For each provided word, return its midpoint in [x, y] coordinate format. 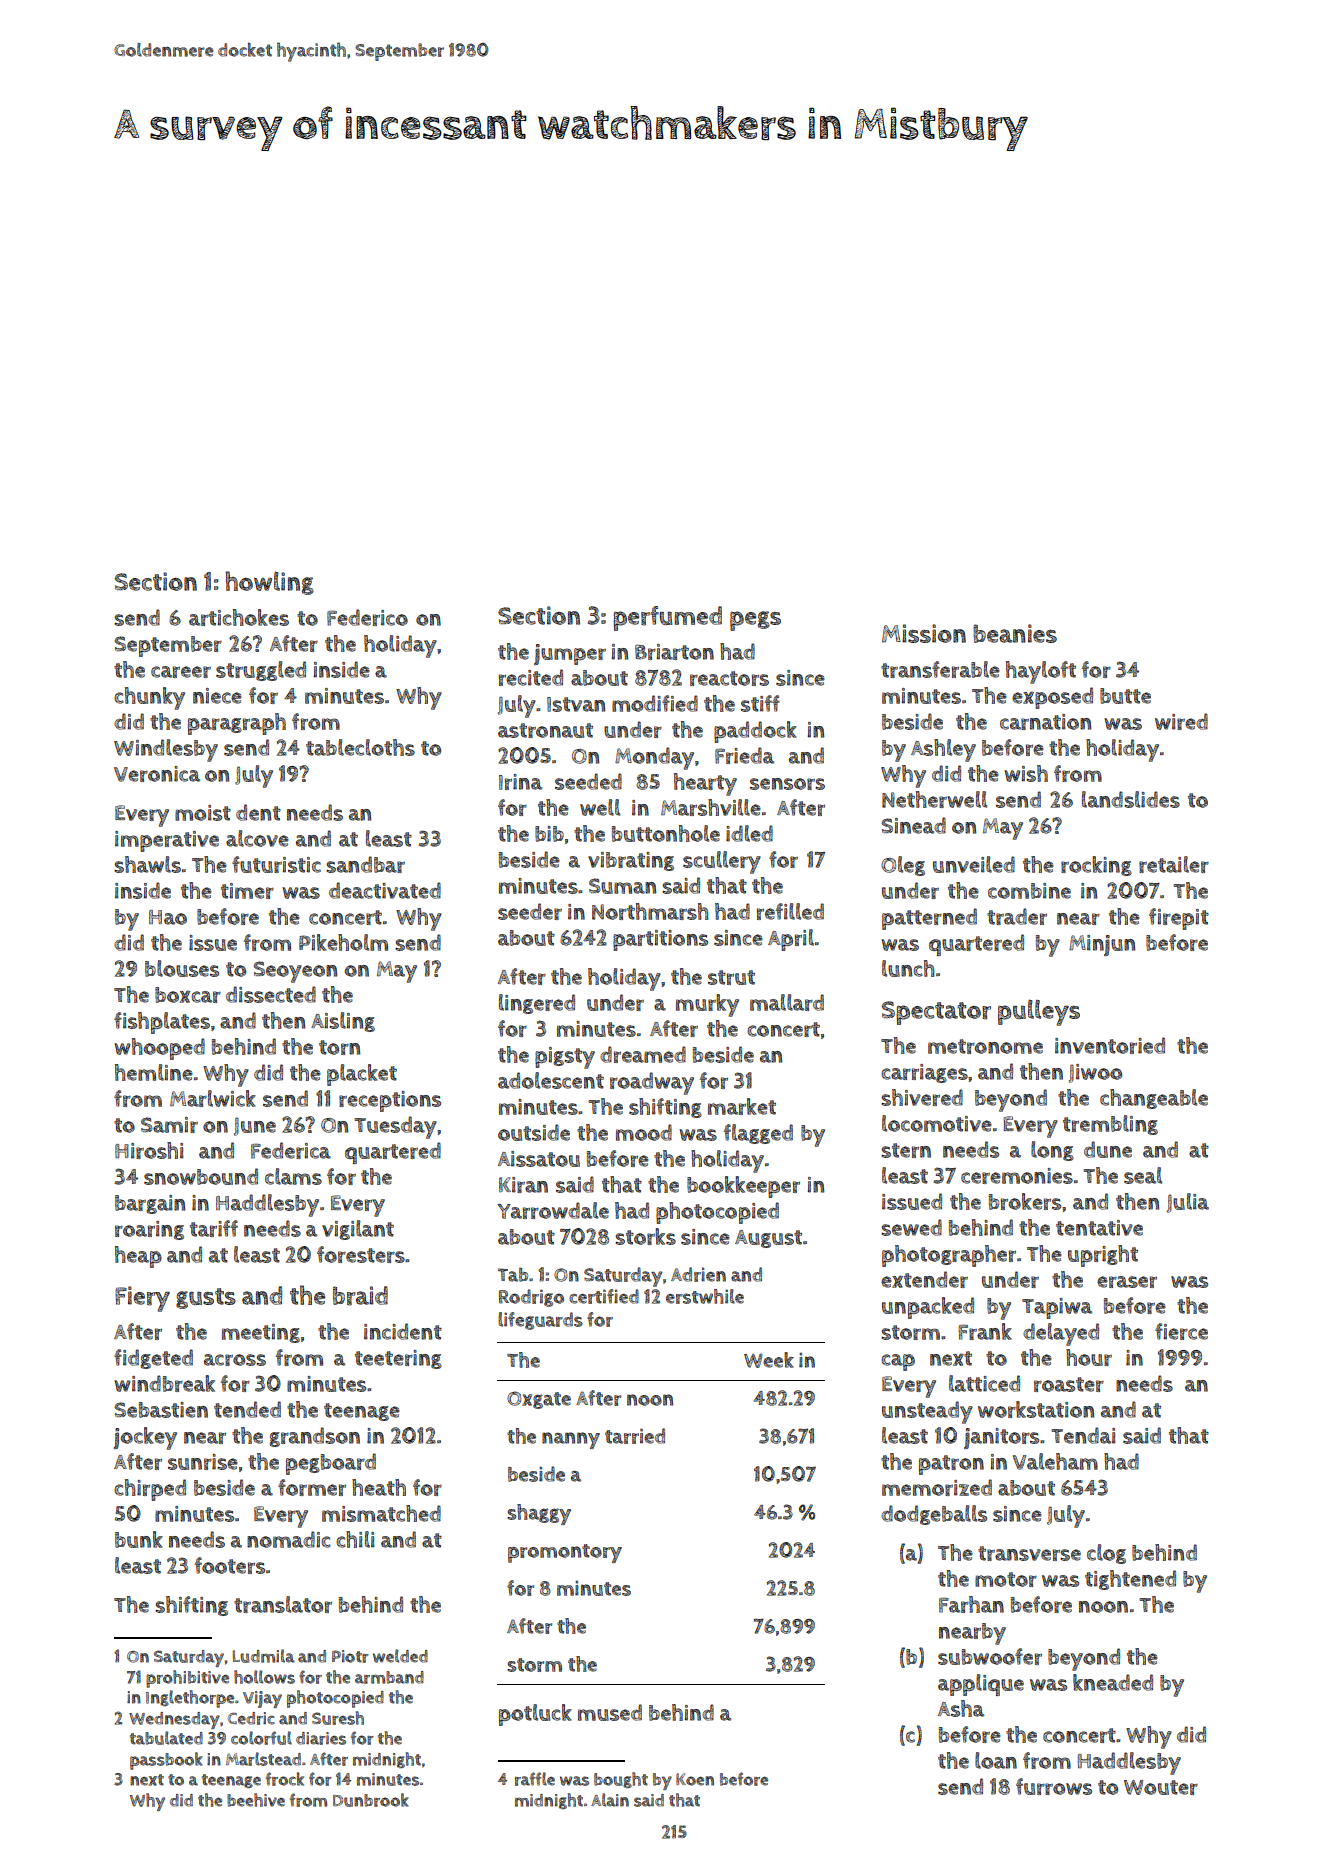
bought [621, 1780]
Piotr [350, 1656]
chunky [149, 698]
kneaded [1113, 1682]
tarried [635, 1436]
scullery [722, 862]
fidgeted [153, 1359]
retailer [1174, 864]
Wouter [1161, 1787]
